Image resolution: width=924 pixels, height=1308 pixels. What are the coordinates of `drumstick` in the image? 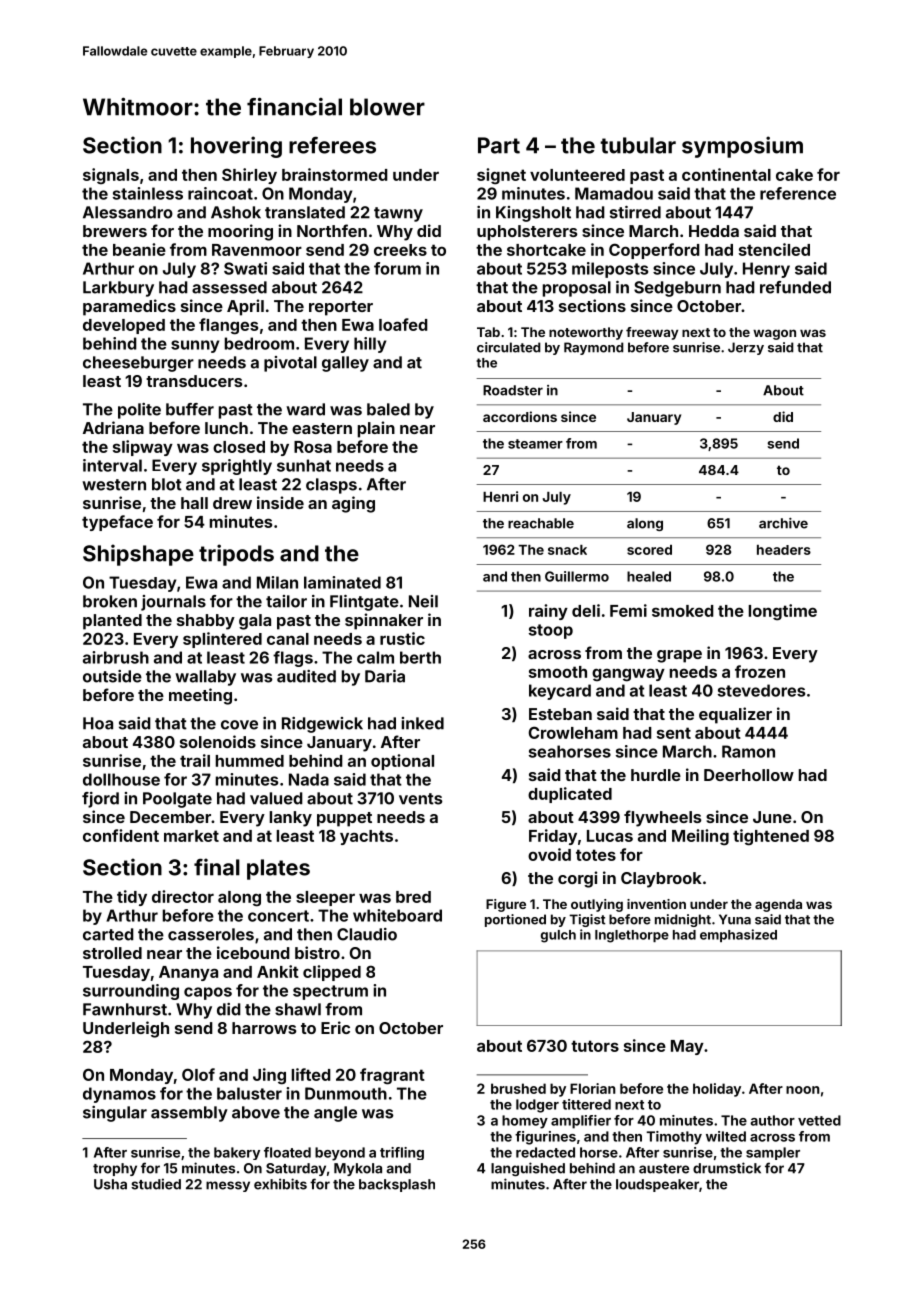 It's located at (727, 1168).
